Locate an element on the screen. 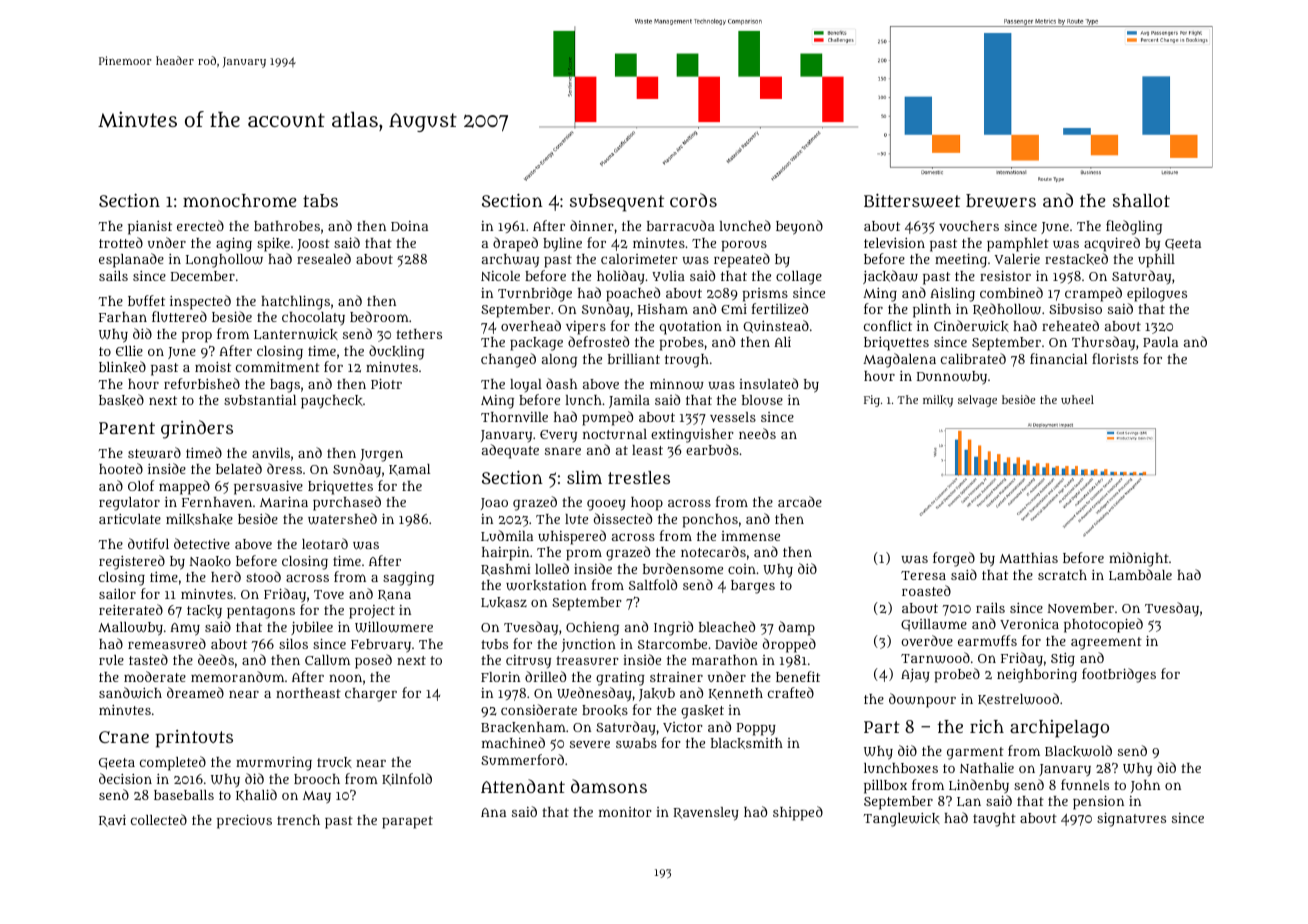 The height and width of the screenshot is (924, 1308). vouchers is located at coordinates (969, 226).
